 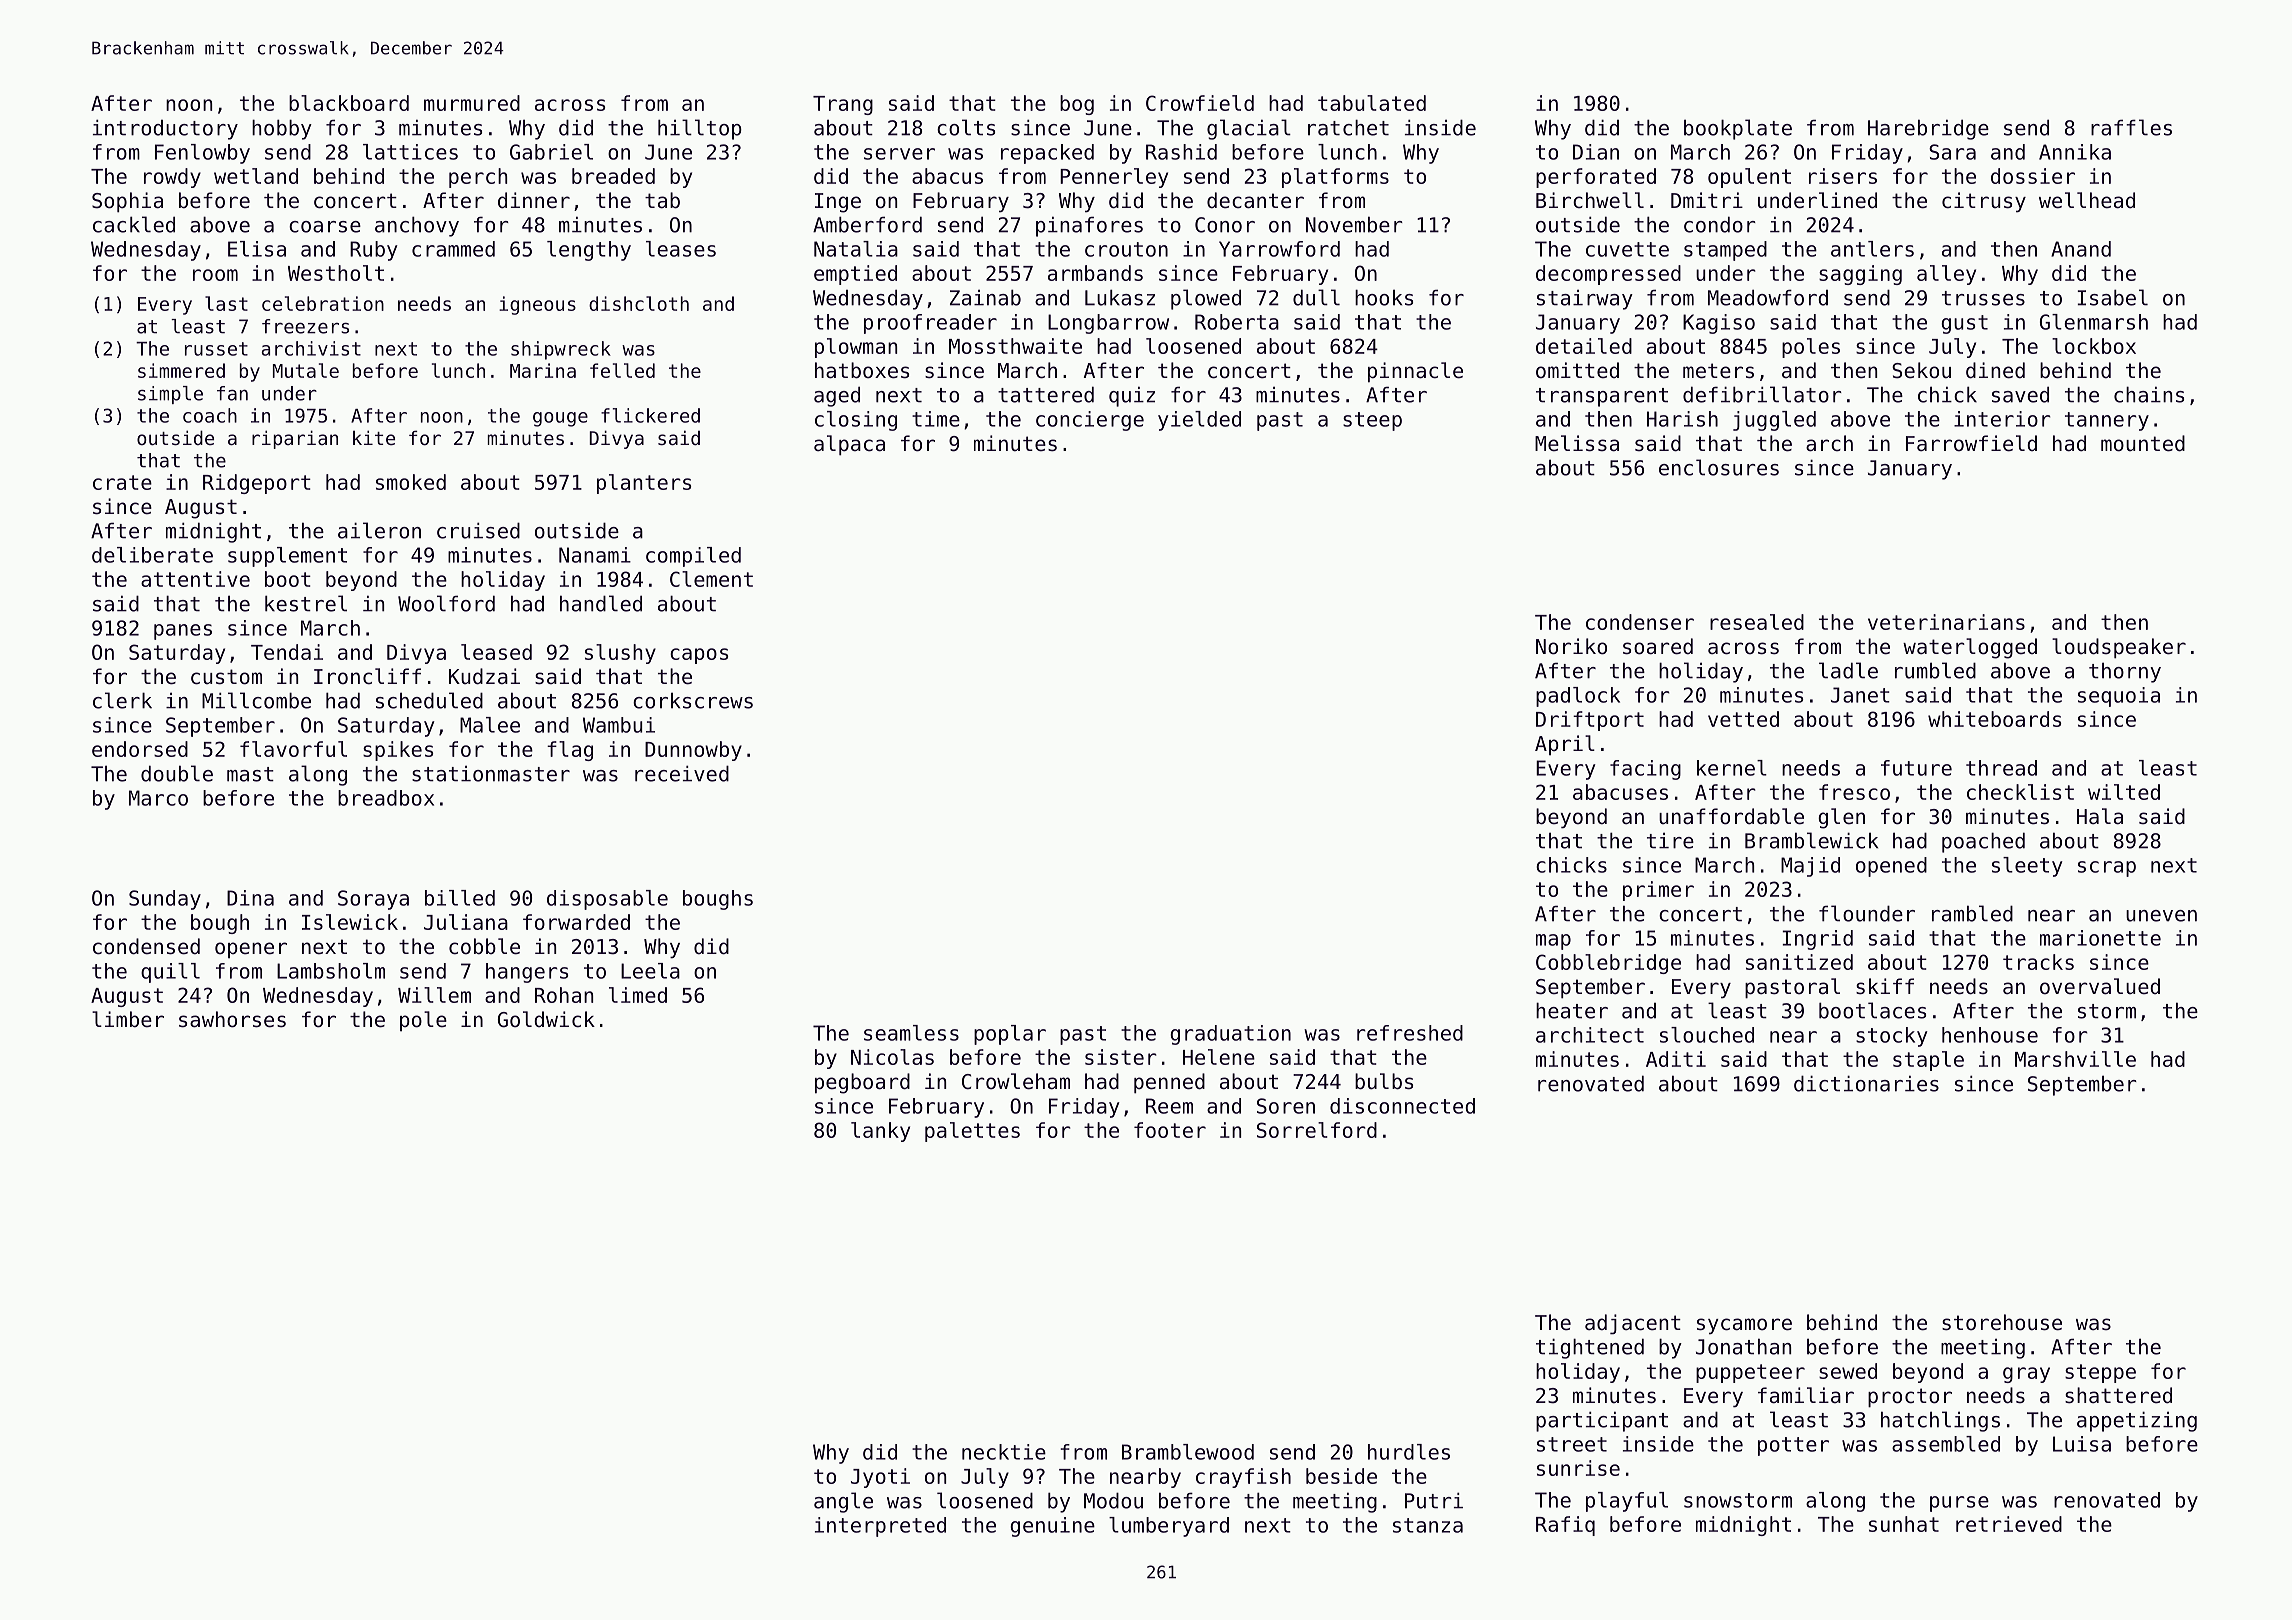 What do you see at coordinates (856, 348) in the page?
I see `plowman` at bounding box center [856, 348].
